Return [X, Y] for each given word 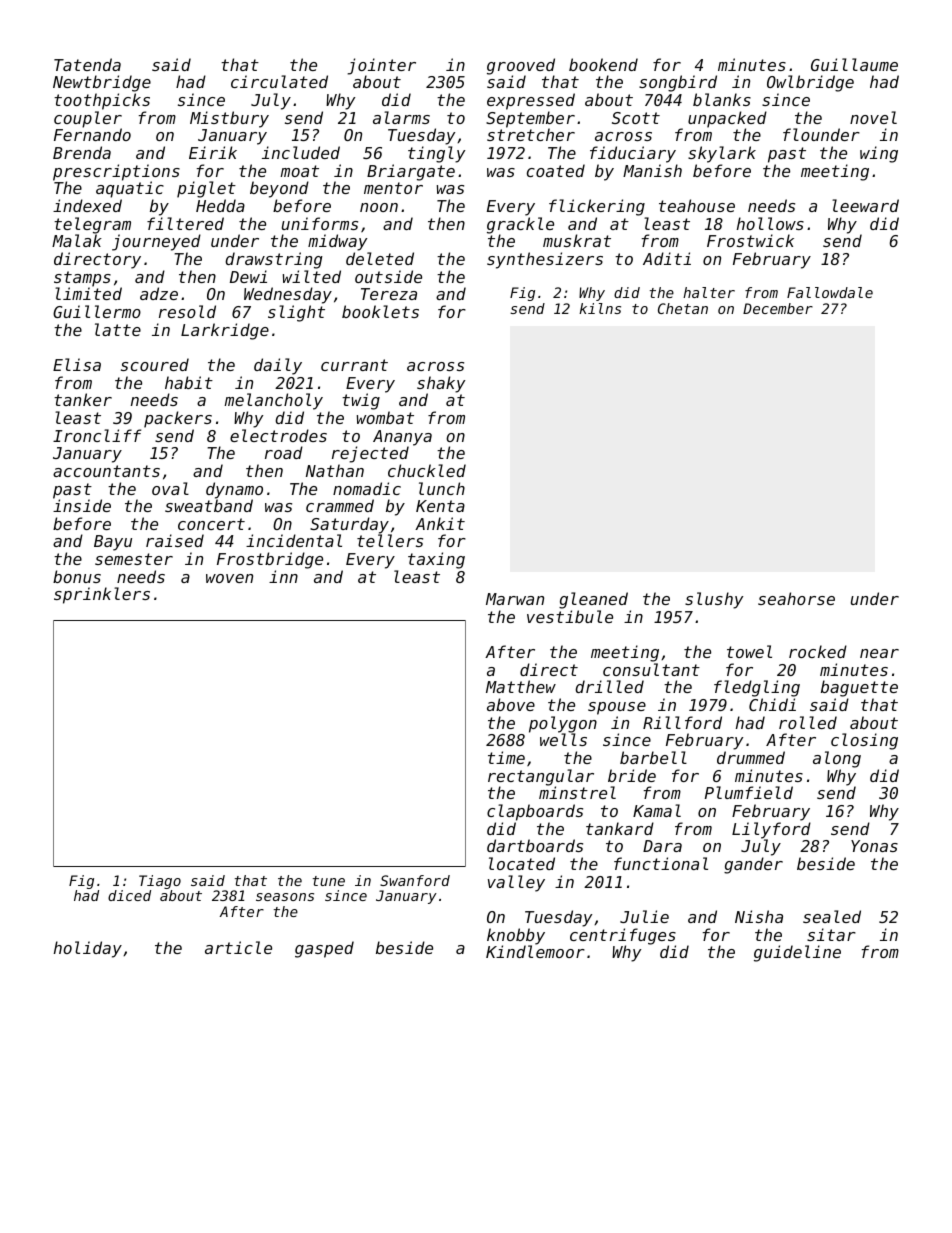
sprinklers [102, 595]
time [506, 757]
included [301, 152]
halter [709, 292]
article [238, 947]
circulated [279, 81]
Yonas [874, 846]
